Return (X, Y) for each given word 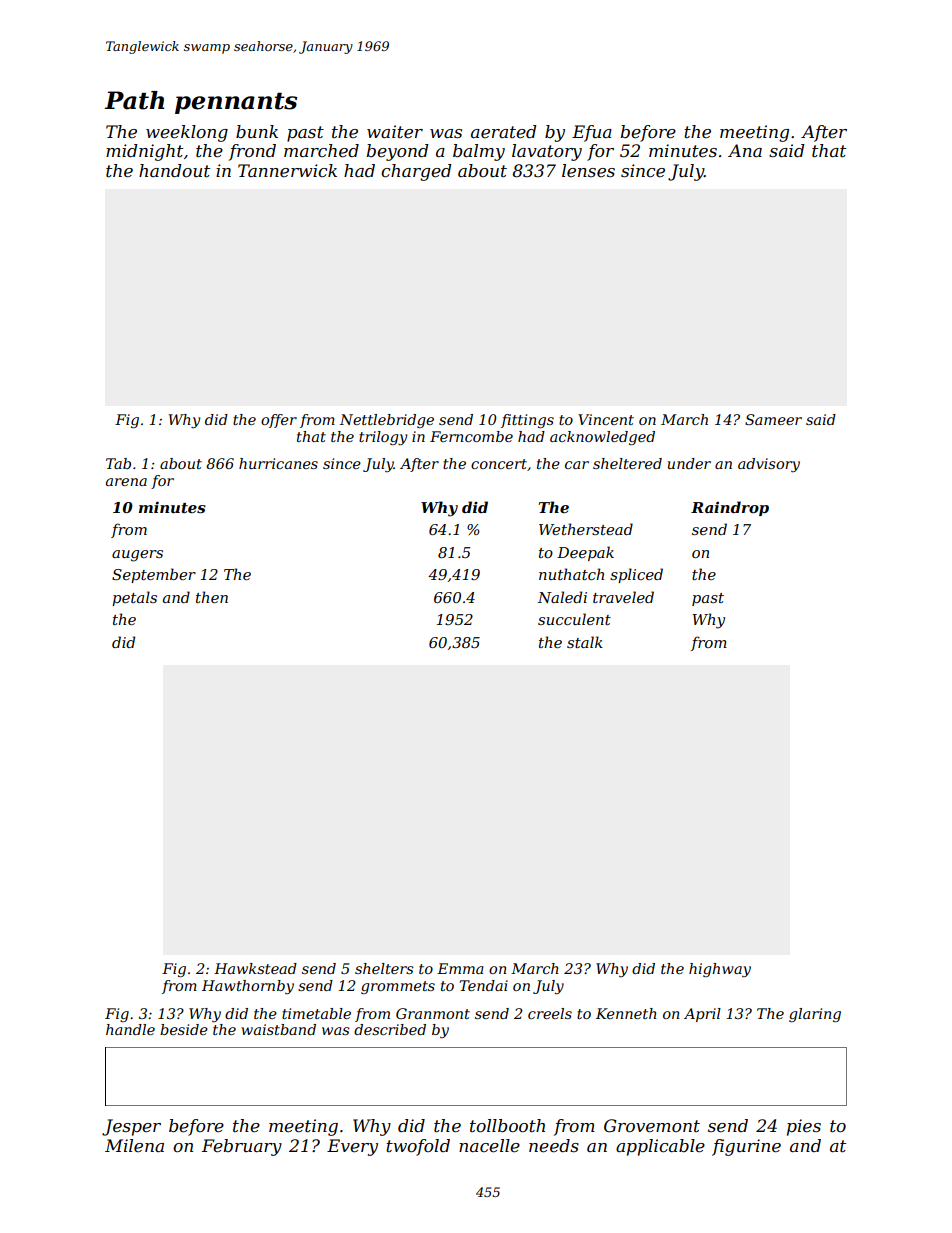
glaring (815, 1015)
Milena (134, 1145)
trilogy (383, 438)
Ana (745, 150)
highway (720, 970)
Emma (460, 968)
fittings (527, 421)
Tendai (483, 985)
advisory (769, 465)
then (212, 597)
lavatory (547, 152)
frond (252, 152)
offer (279, 421)
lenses (588, 170)
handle (130, 1029)
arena (126, 482)
